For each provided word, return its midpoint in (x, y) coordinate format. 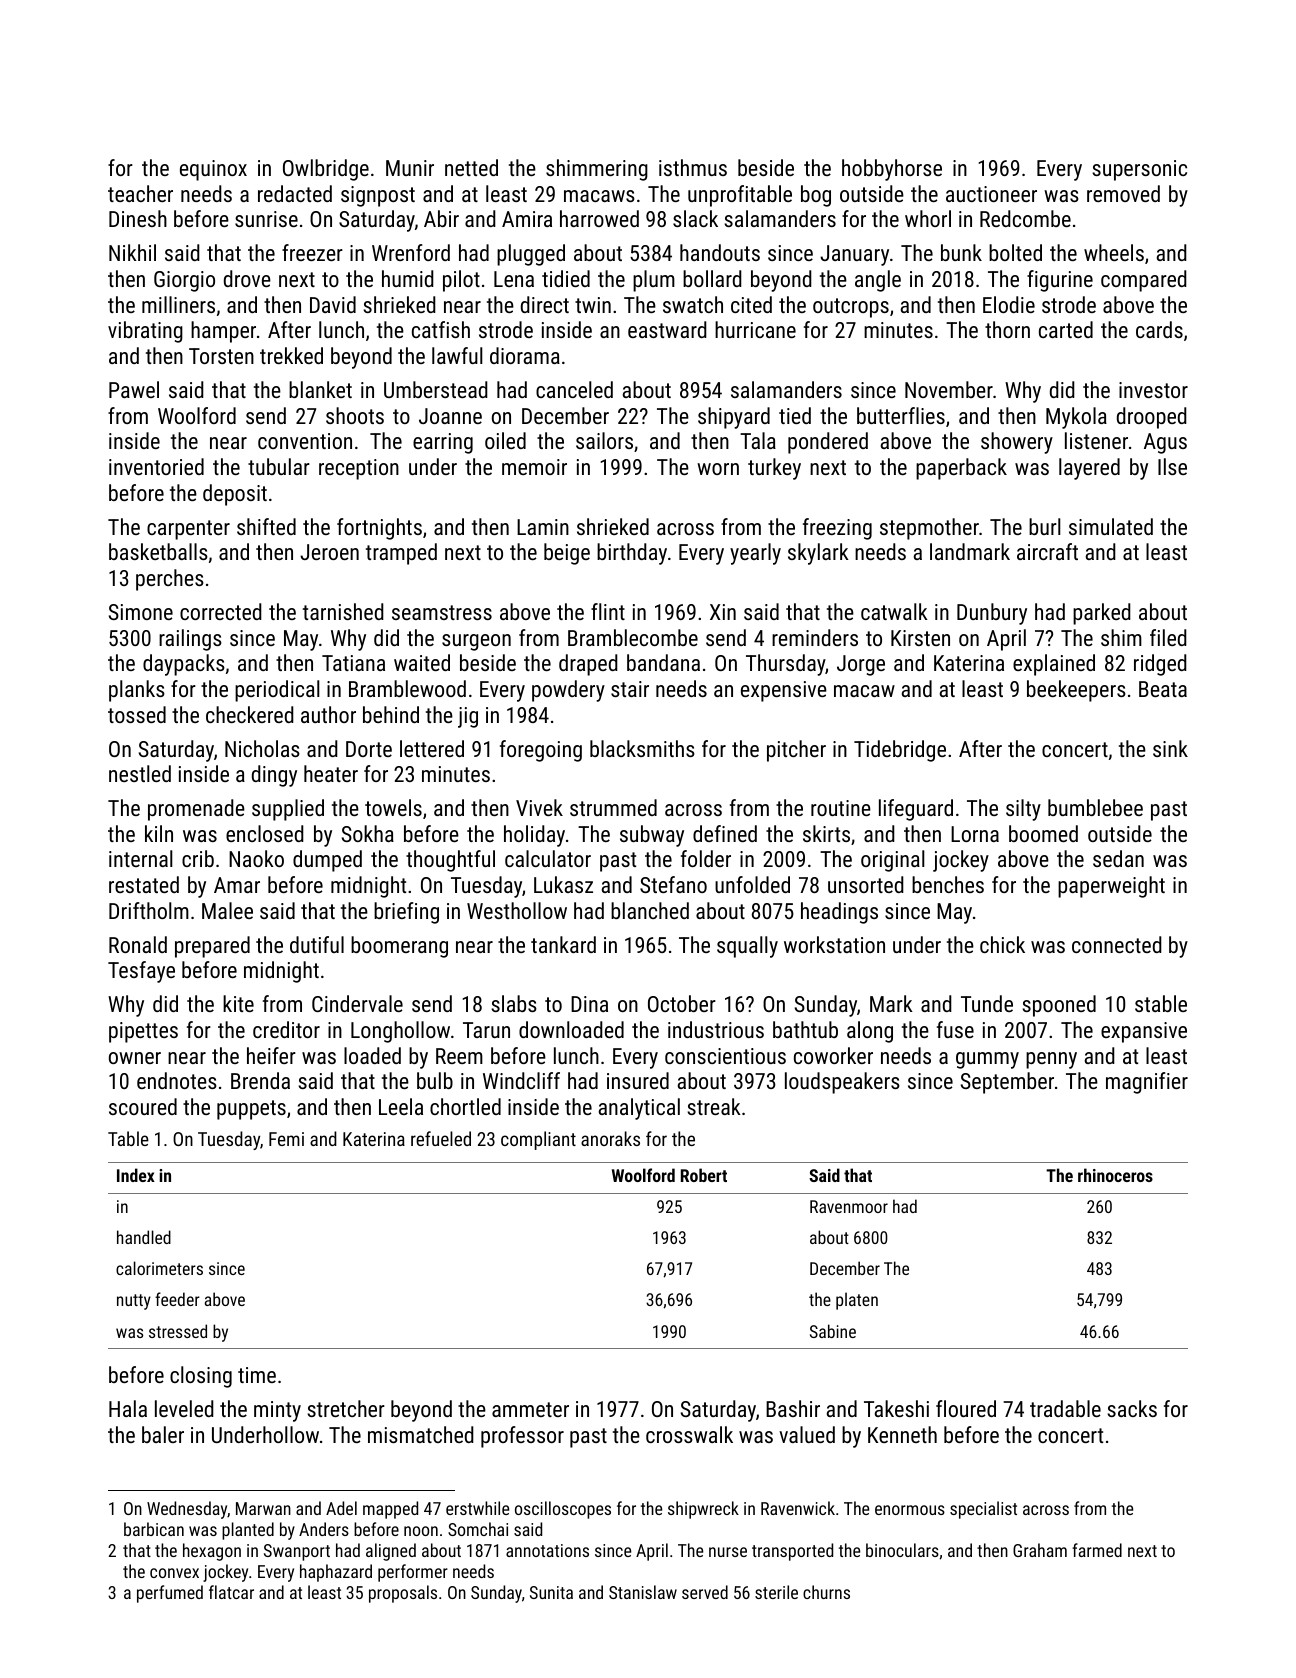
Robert (704, 1175)
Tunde (987, 1003)
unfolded (752, 884)
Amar (237, 885)
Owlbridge (326, 170)
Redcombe (1025, 218)
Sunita (551, 1592)
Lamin (543, 527)
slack (695, 218)
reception (359, 469)
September (1007, 1083)
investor (1153, 390)
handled (144, 1237)
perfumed (170, 1594)
